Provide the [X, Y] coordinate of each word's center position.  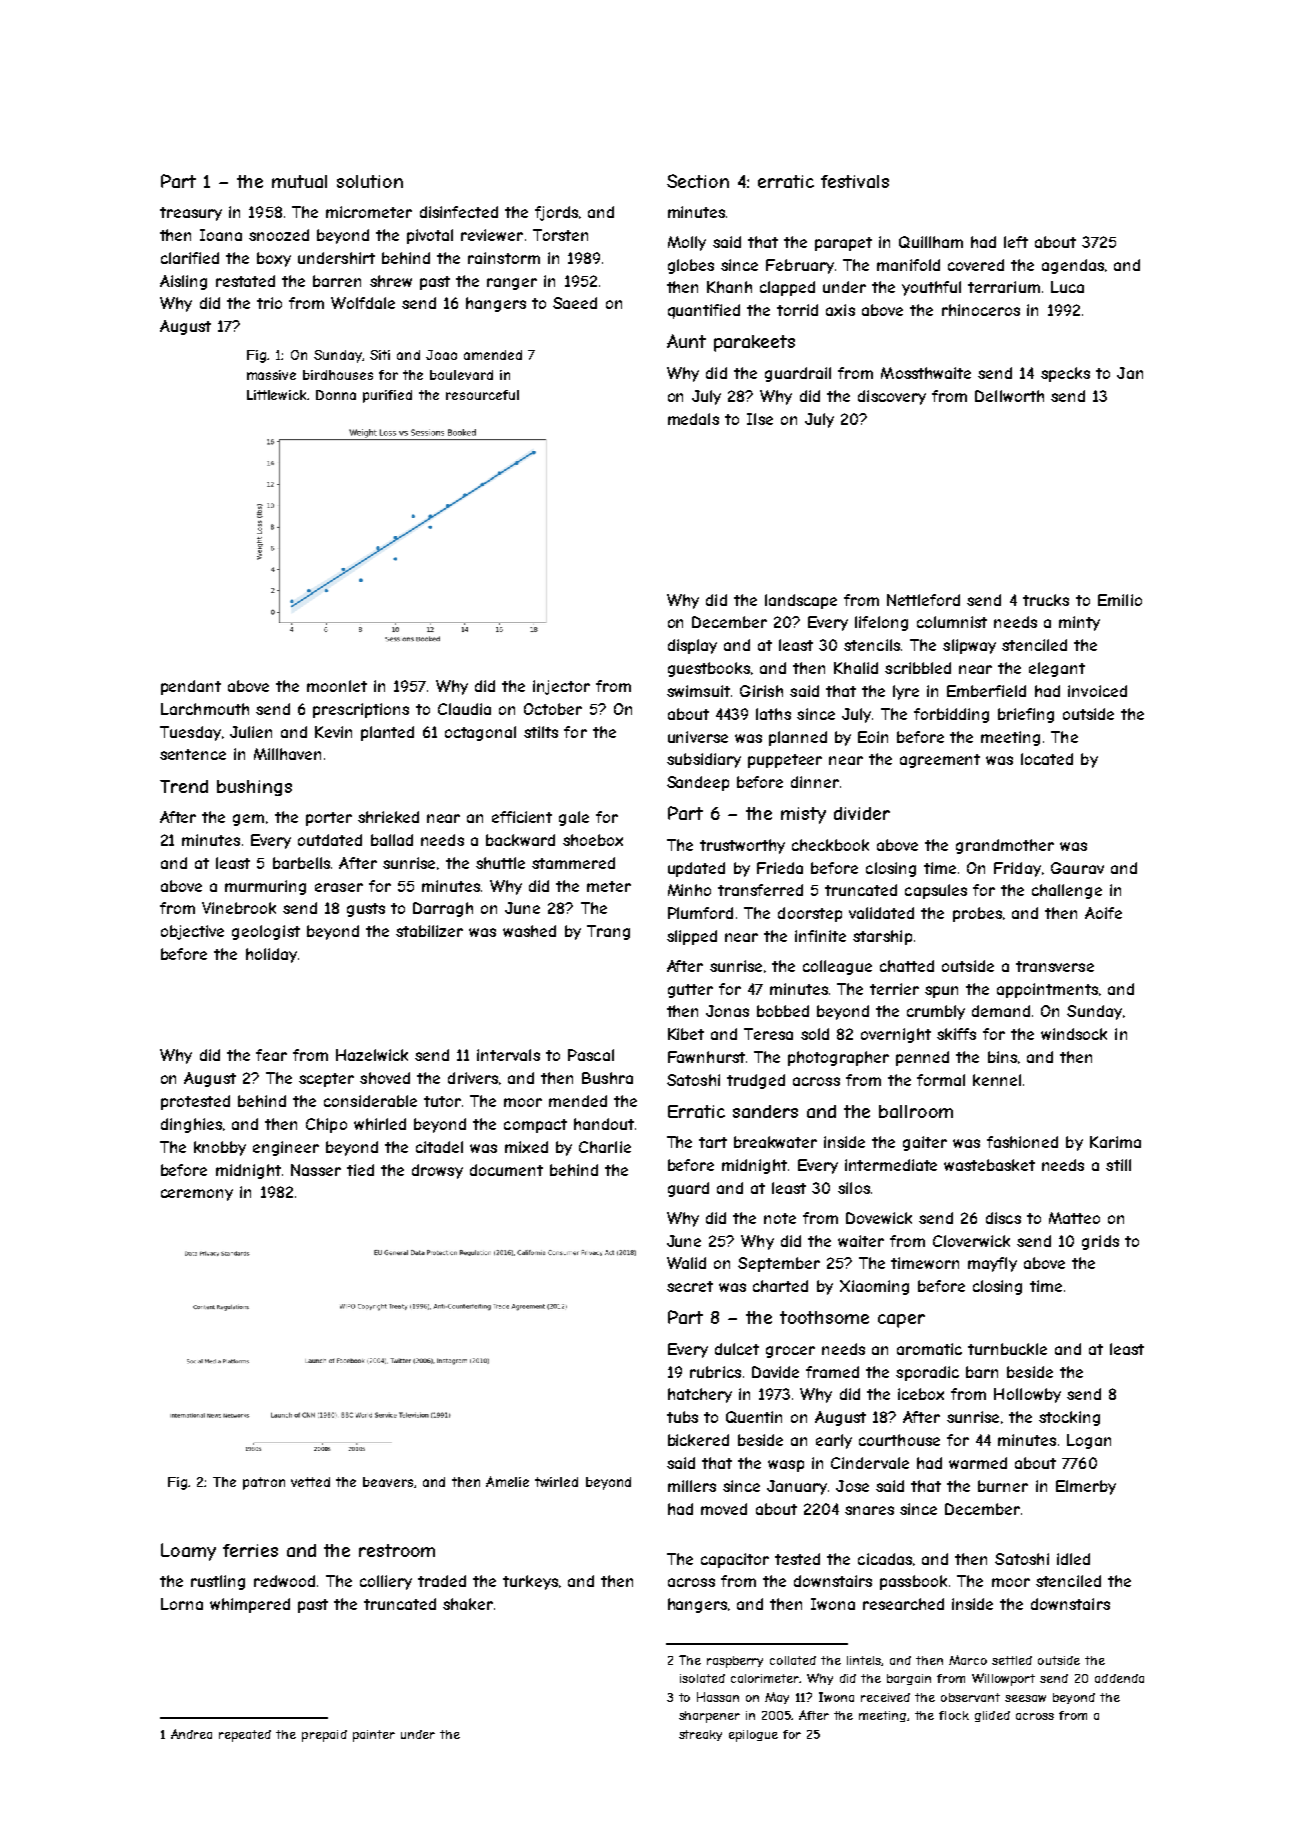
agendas [1073, 266]
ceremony [197, 1195]
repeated [245, 1736]
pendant [191, 687]
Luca [1067, 287]
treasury [191, 214]
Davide [775, 1372]
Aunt [686, 341]
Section [698, 181]
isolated [702, 1678]
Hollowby [1027, 1395]
